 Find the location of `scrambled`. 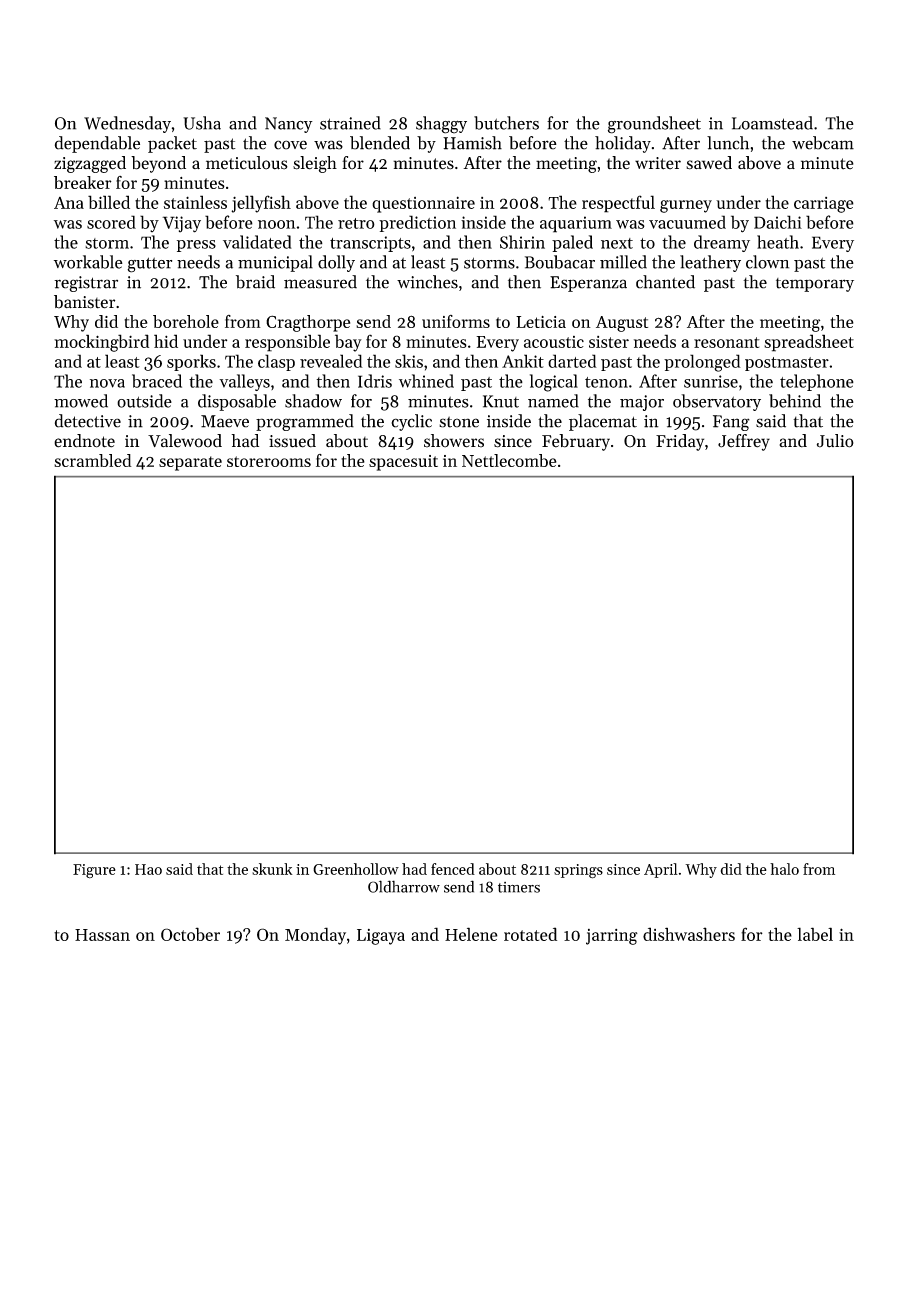

scrambled is located at coordinates (93, 460).
